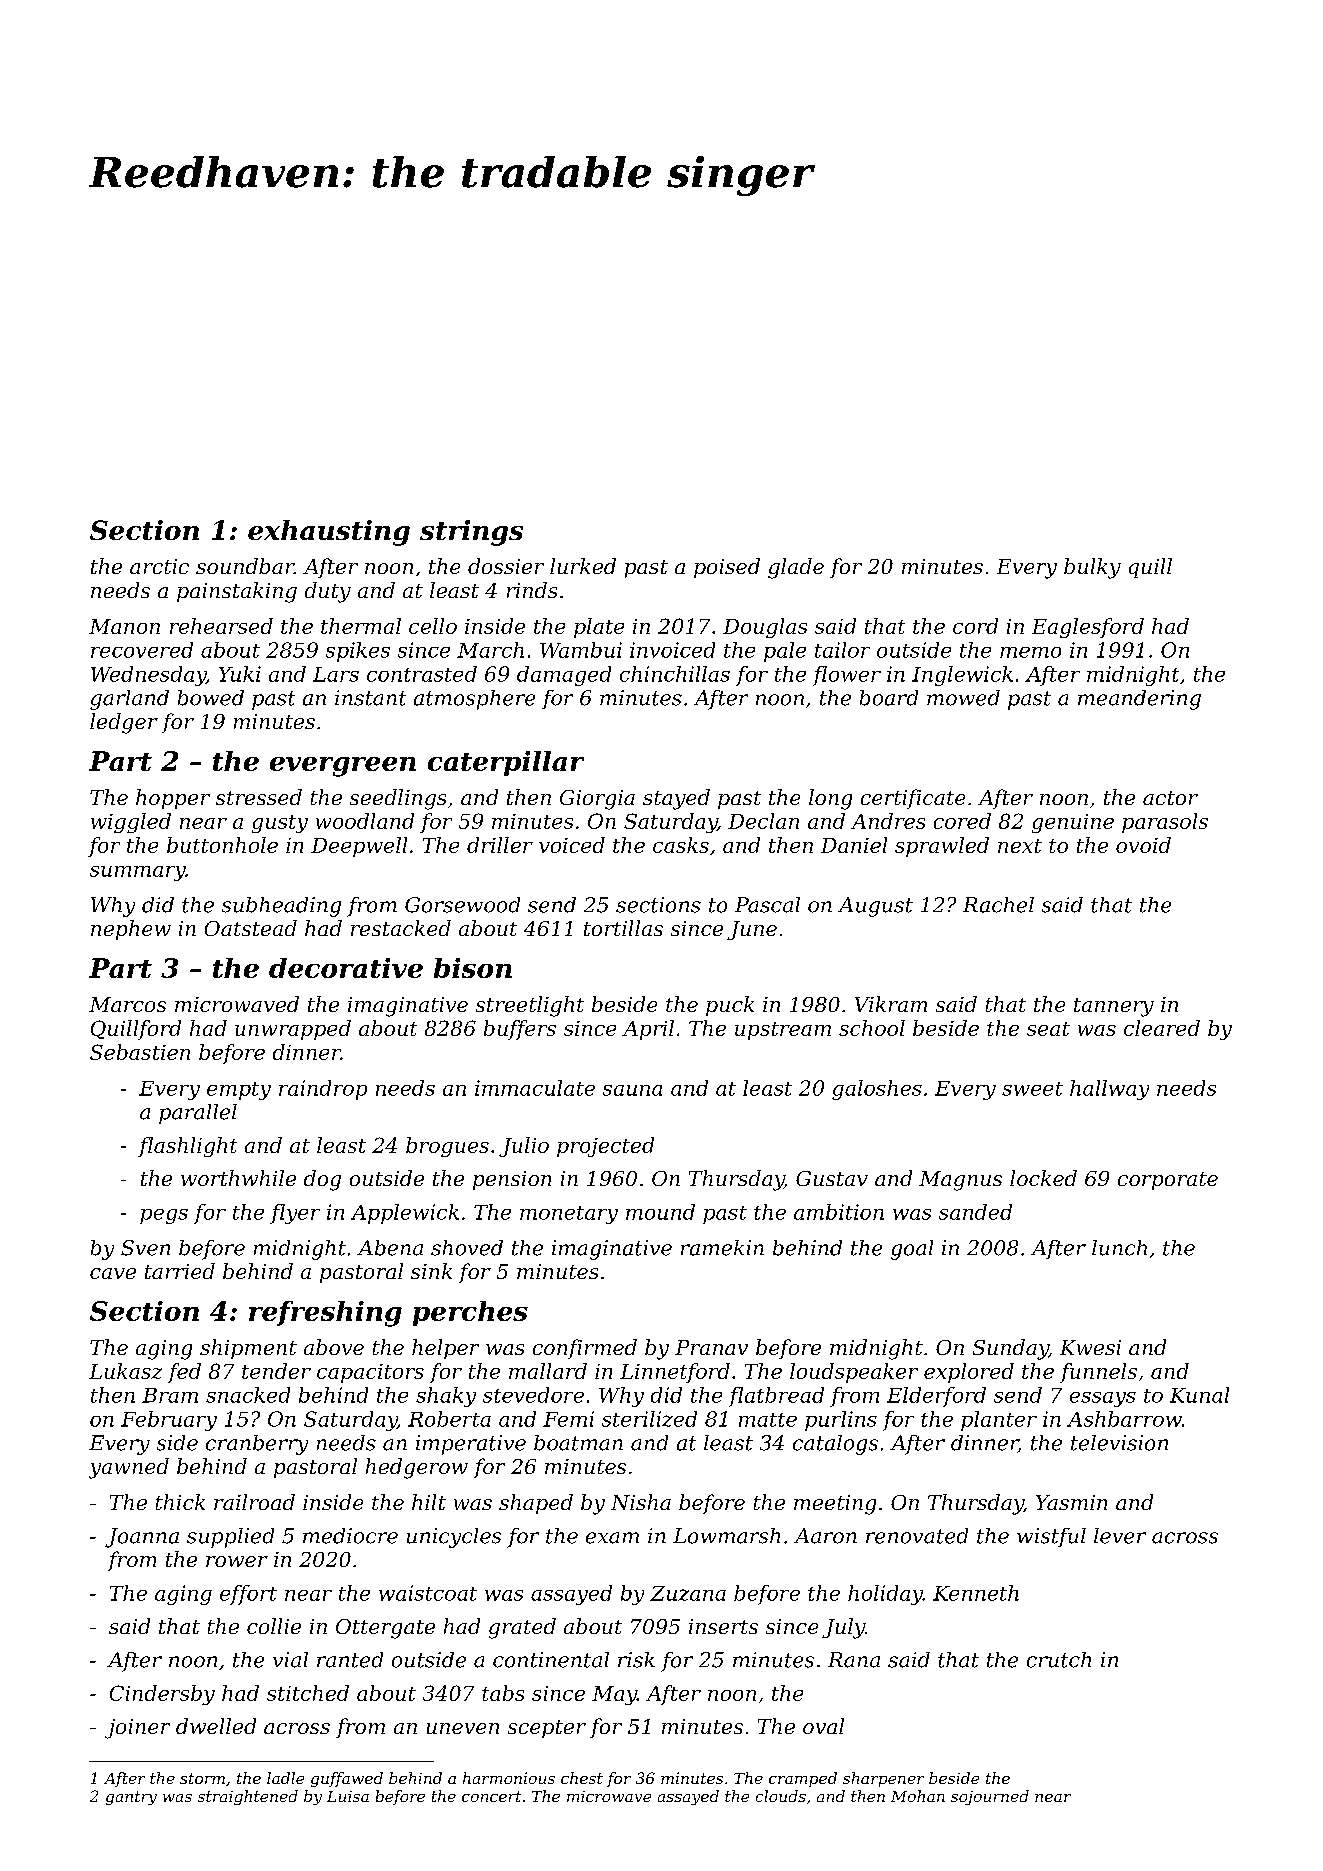 This image has width=1323, height=1871. Describe the element at coordinates (660, 1212) in the image. I see `mound` at that location.
